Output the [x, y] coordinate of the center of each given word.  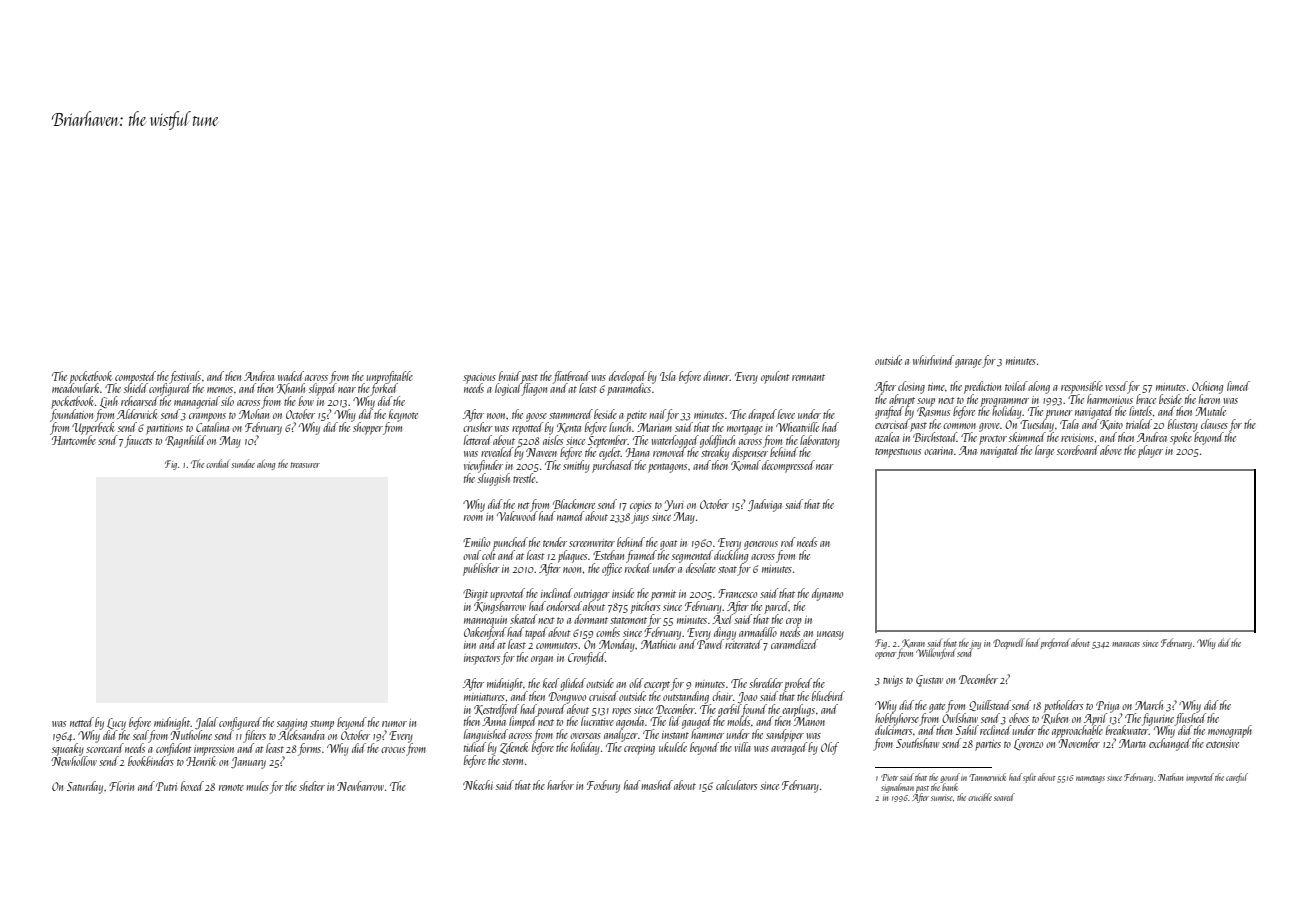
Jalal [206, 723]
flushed [1191, 719]
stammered [571, 414]
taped [536, 633]
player [1150, 451]
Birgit [475, 595]
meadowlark [75, 388]
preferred [1055, 643]
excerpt [657, 686]
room [473, 518]
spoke [1181, 438]
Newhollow [74, 761]
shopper [368, 428]
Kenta [569, 428]
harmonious [1110, 398]
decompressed [788, 466]
